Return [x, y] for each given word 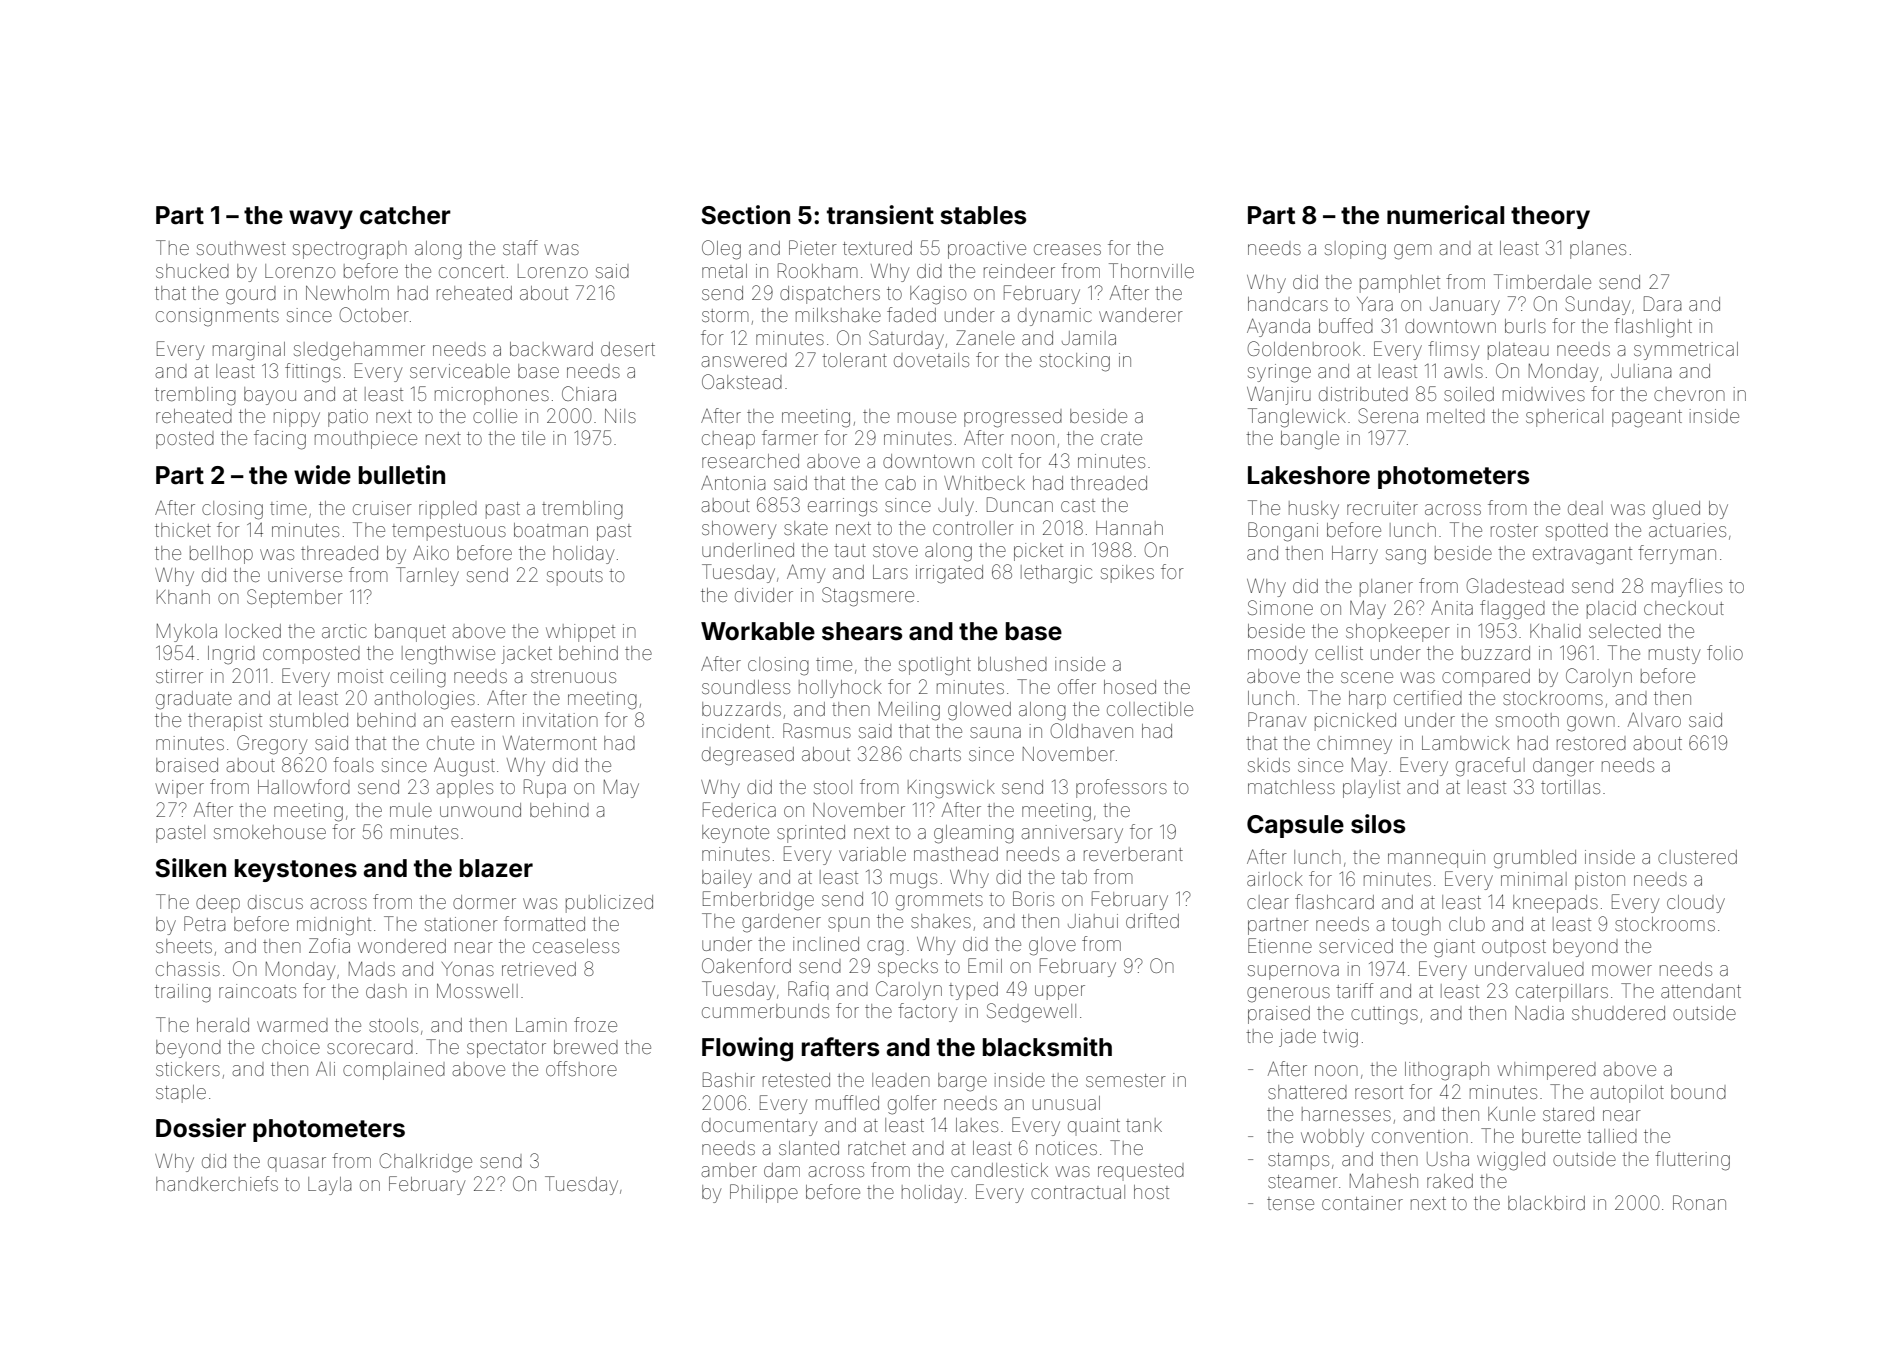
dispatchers [830, 295]
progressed [1013, 418]
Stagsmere [868, 597]
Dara [1662, 303]
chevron [1689, 394]
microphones [492, 396]
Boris [1033, 898]
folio [1725, 652]
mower [1622, 970]
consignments [217, 317]
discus [275, 902]
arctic [344, 631]
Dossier [201, 1128]
